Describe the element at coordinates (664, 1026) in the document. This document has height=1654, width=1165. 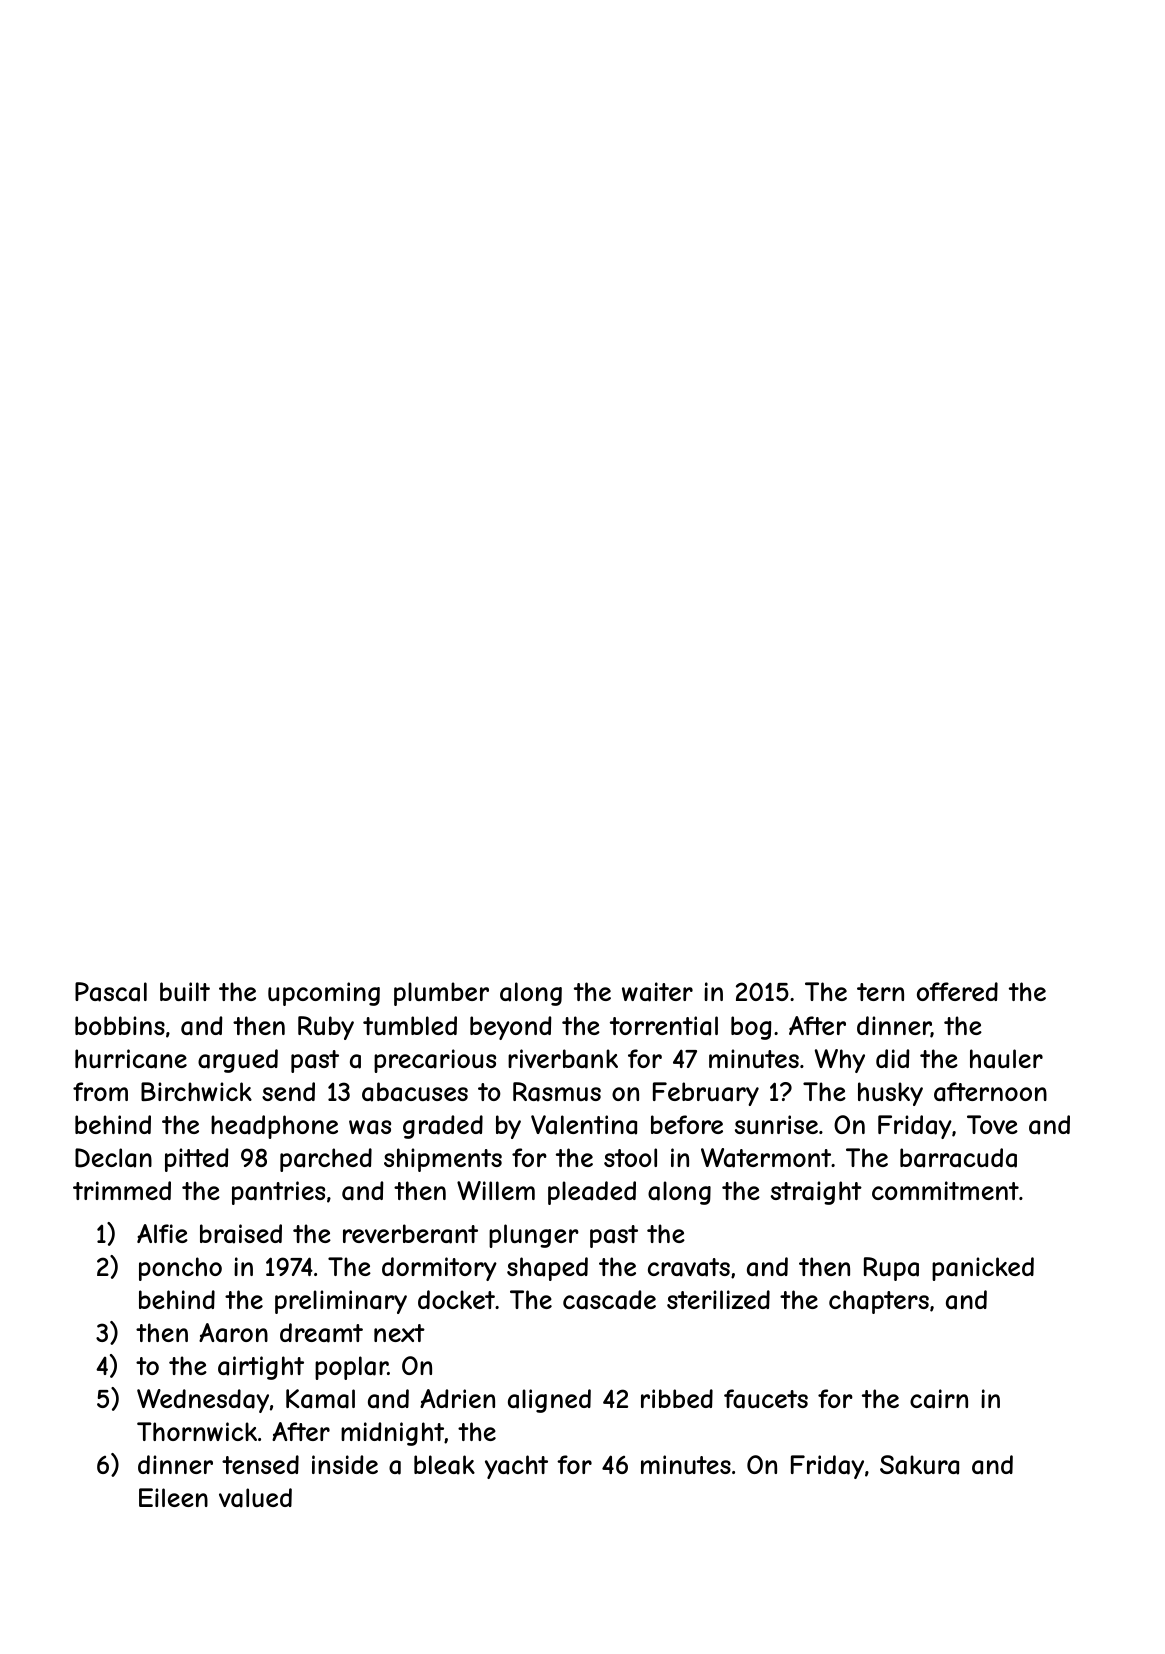
I see `torrential` at that location.
